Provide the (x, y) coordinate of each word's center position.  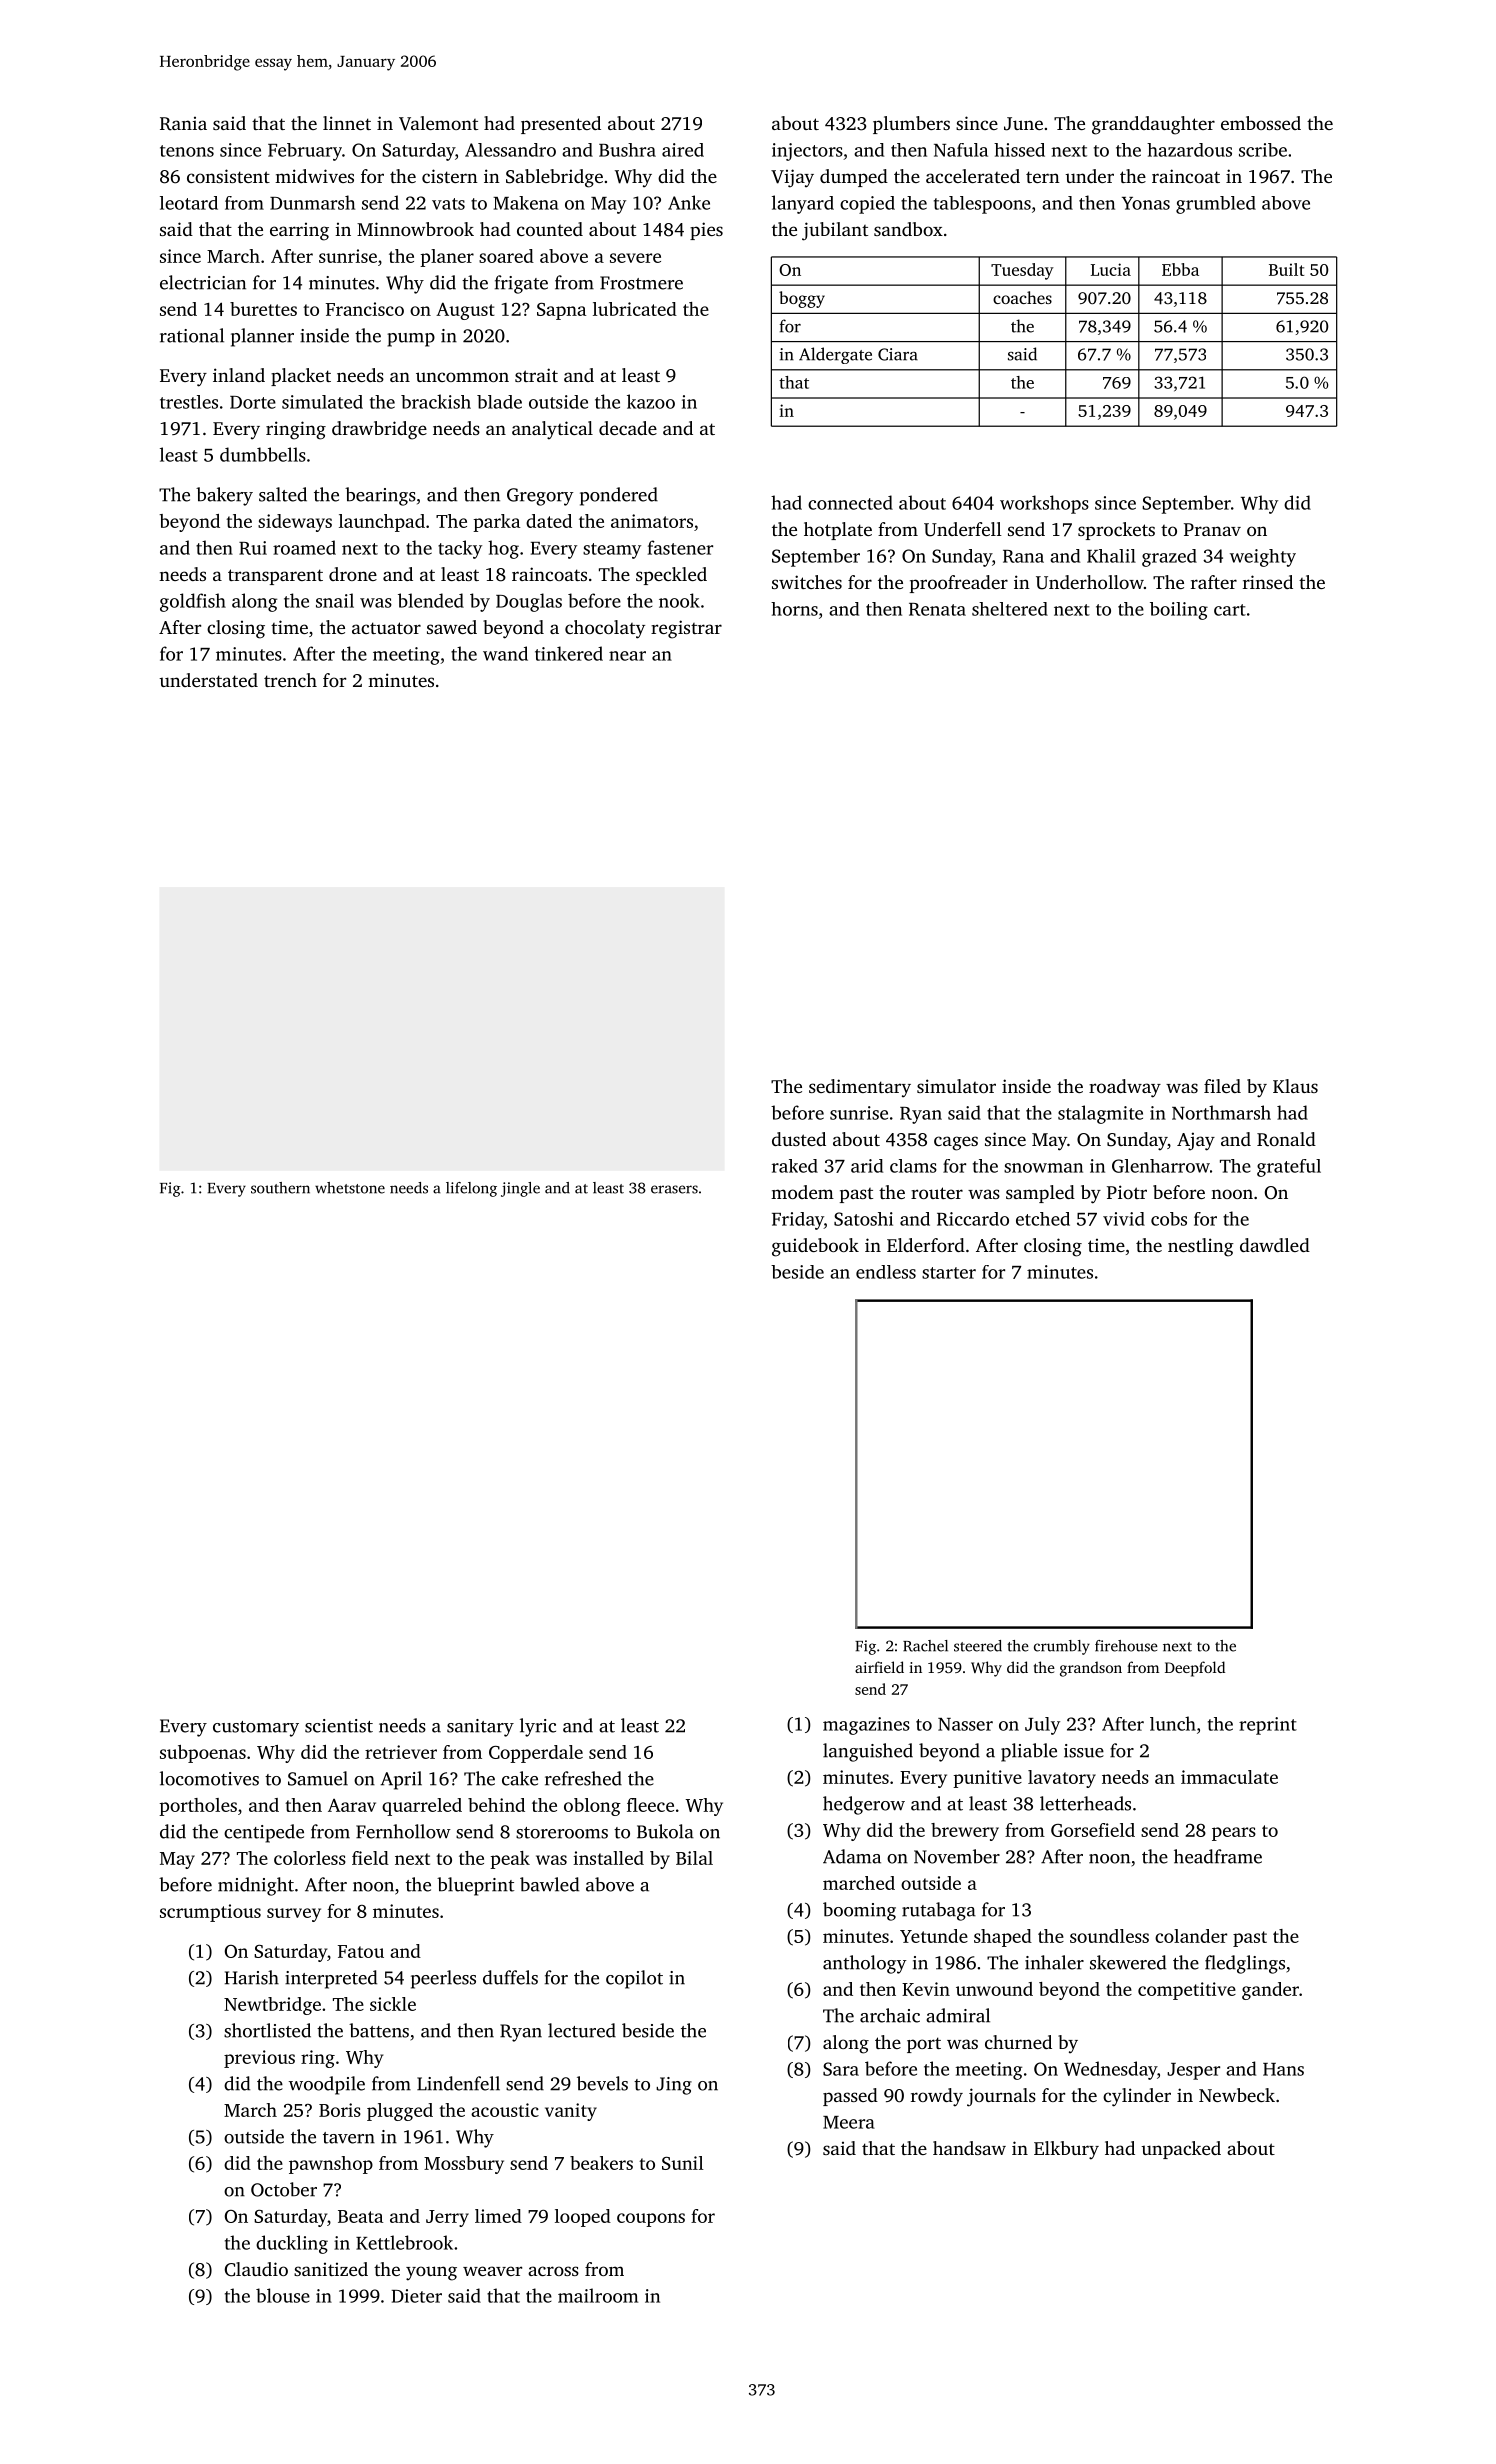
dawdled (1275, 1245)
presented (561, 125)
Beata (360, 2216)
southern (280, 1188)
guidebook (815, 1247)
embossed (1261, 123)
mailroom (598, 2295)
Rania (183, 124)
